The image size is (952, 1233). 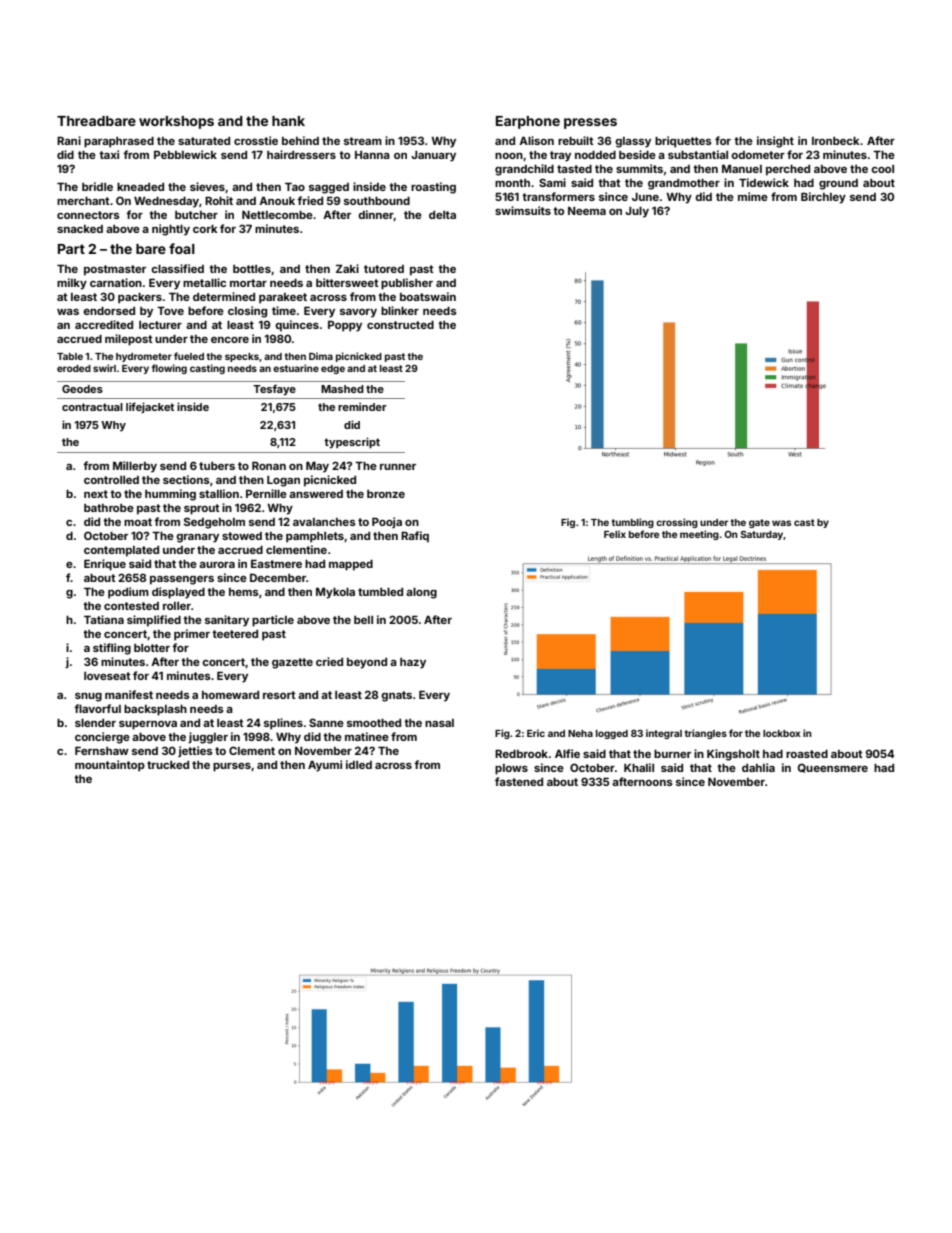 I want to click on next, so click(x=96, y=494).
